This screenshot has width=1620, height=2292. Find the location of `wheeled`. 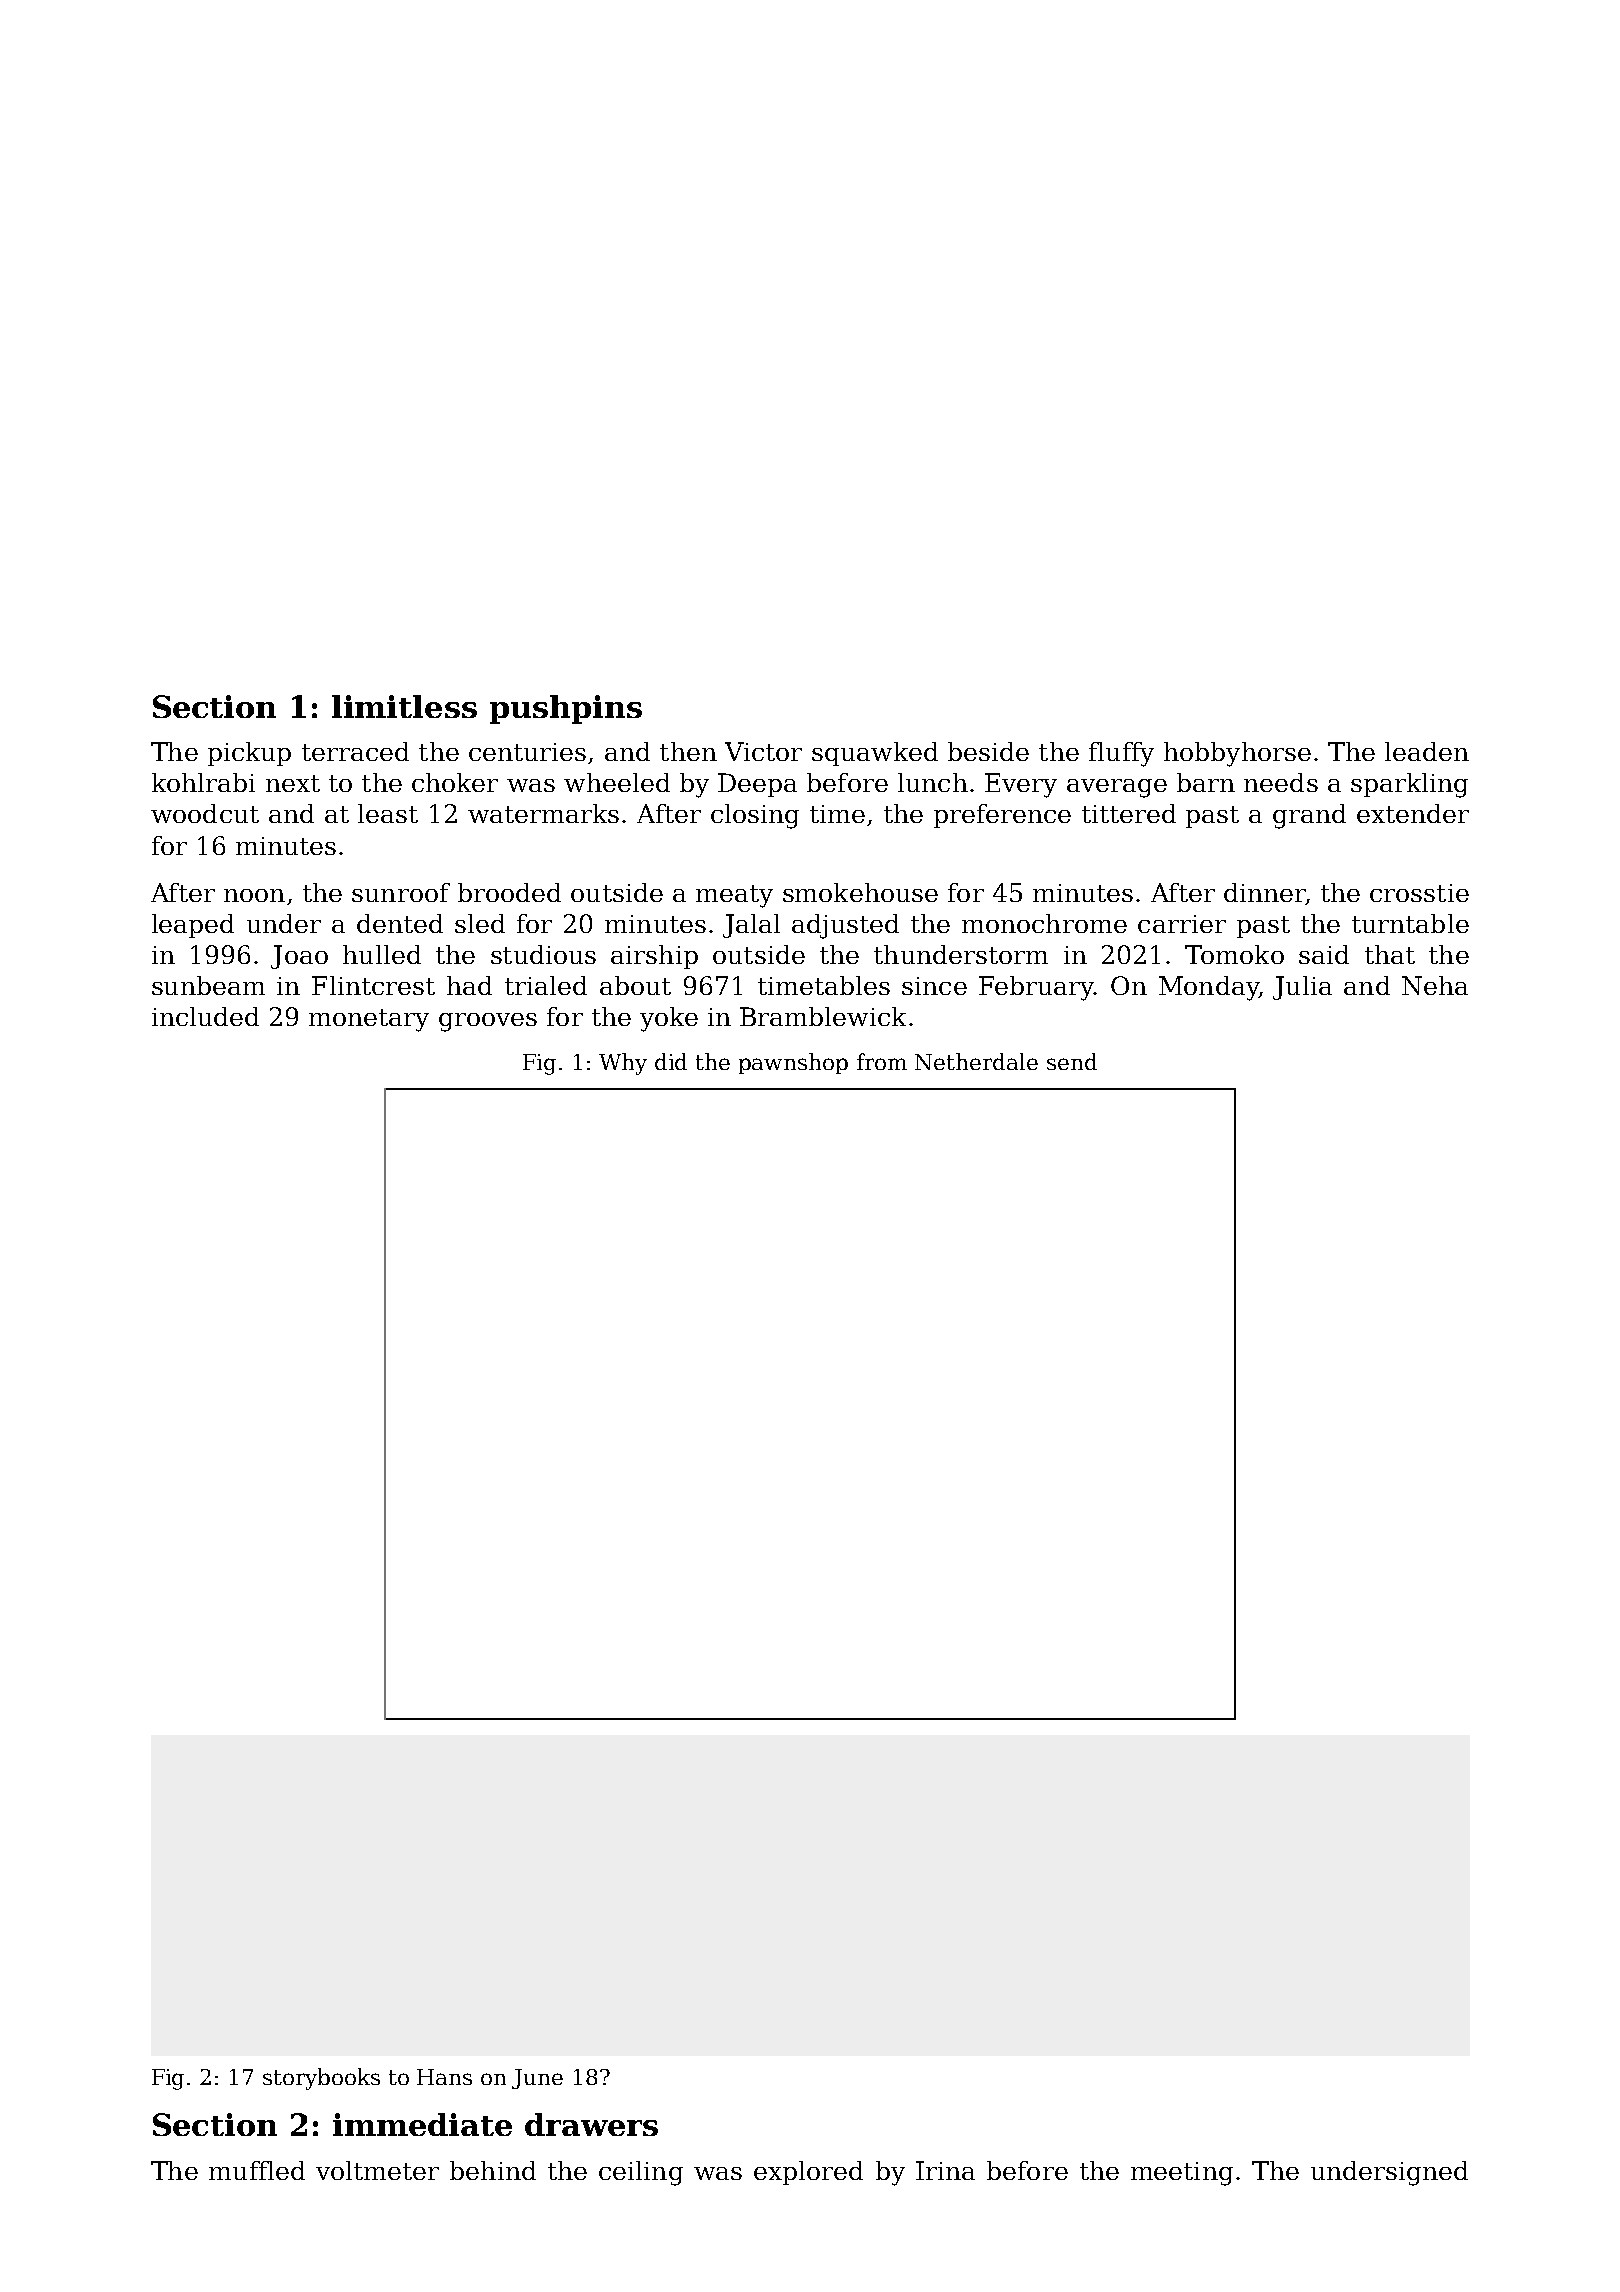

wheeled is located at coordinates (617, 782).
